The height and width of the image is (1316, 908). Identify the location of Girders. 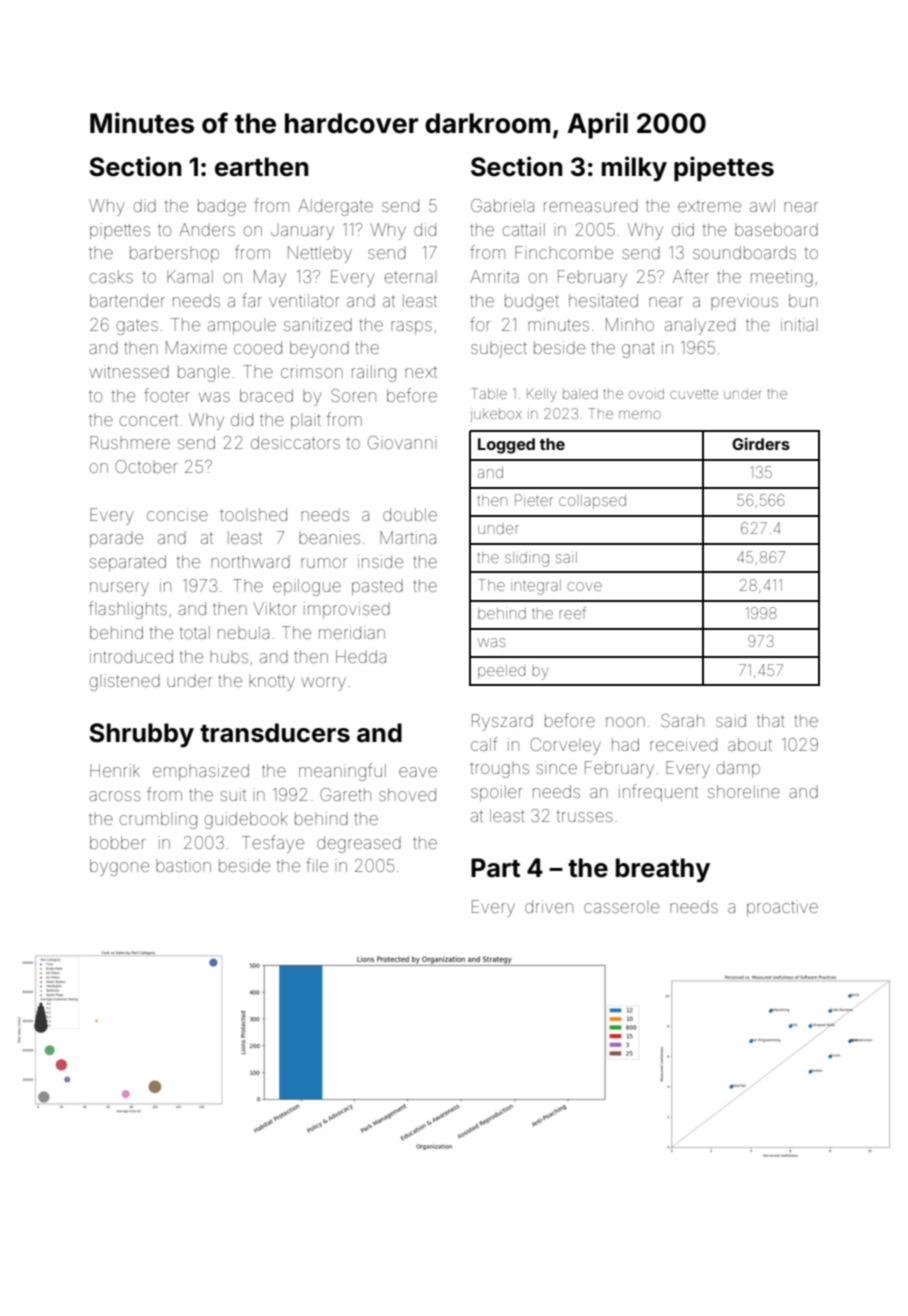
(761, 444).
